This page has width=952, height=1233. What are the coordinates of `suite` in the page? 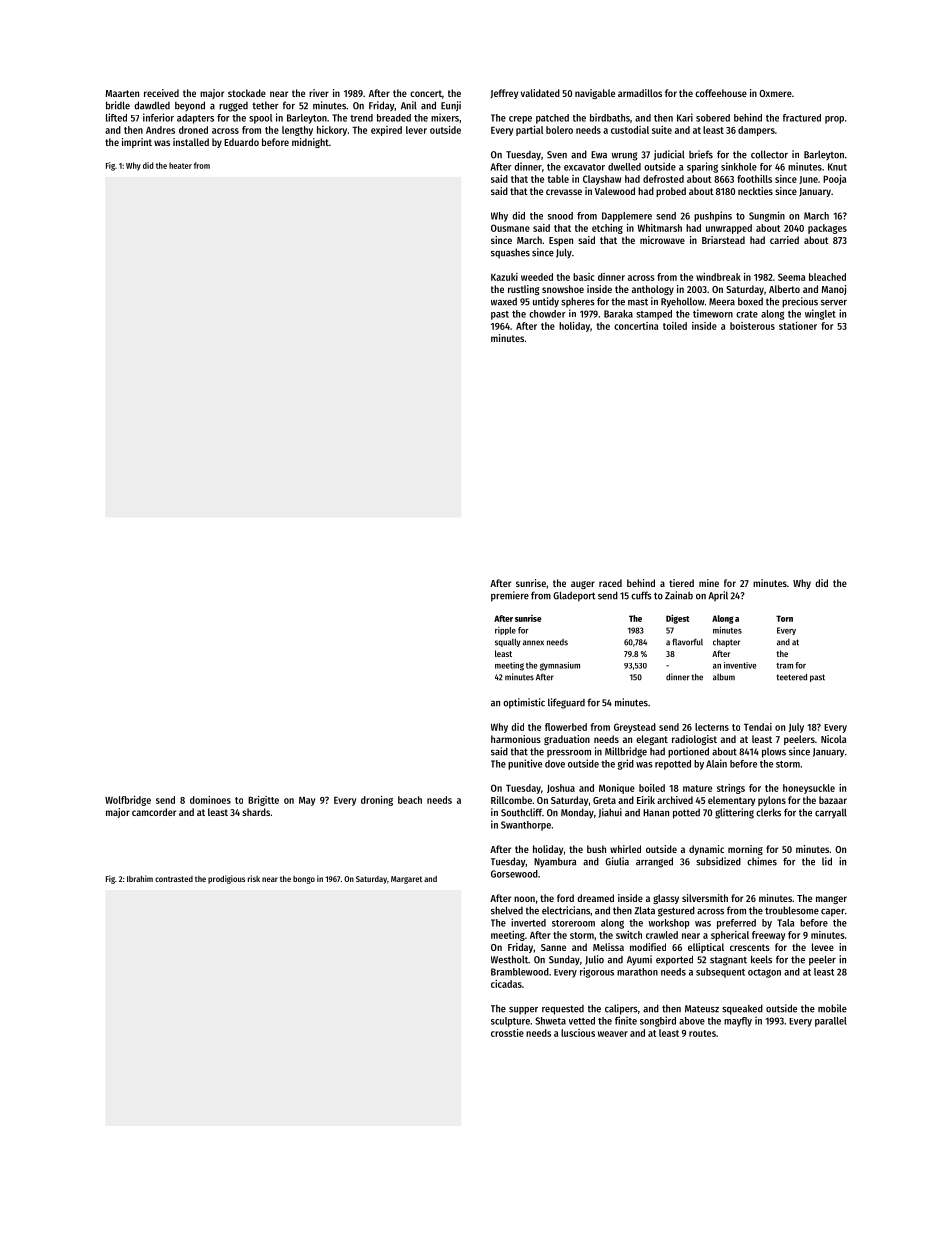 It's located at (662, 130).
